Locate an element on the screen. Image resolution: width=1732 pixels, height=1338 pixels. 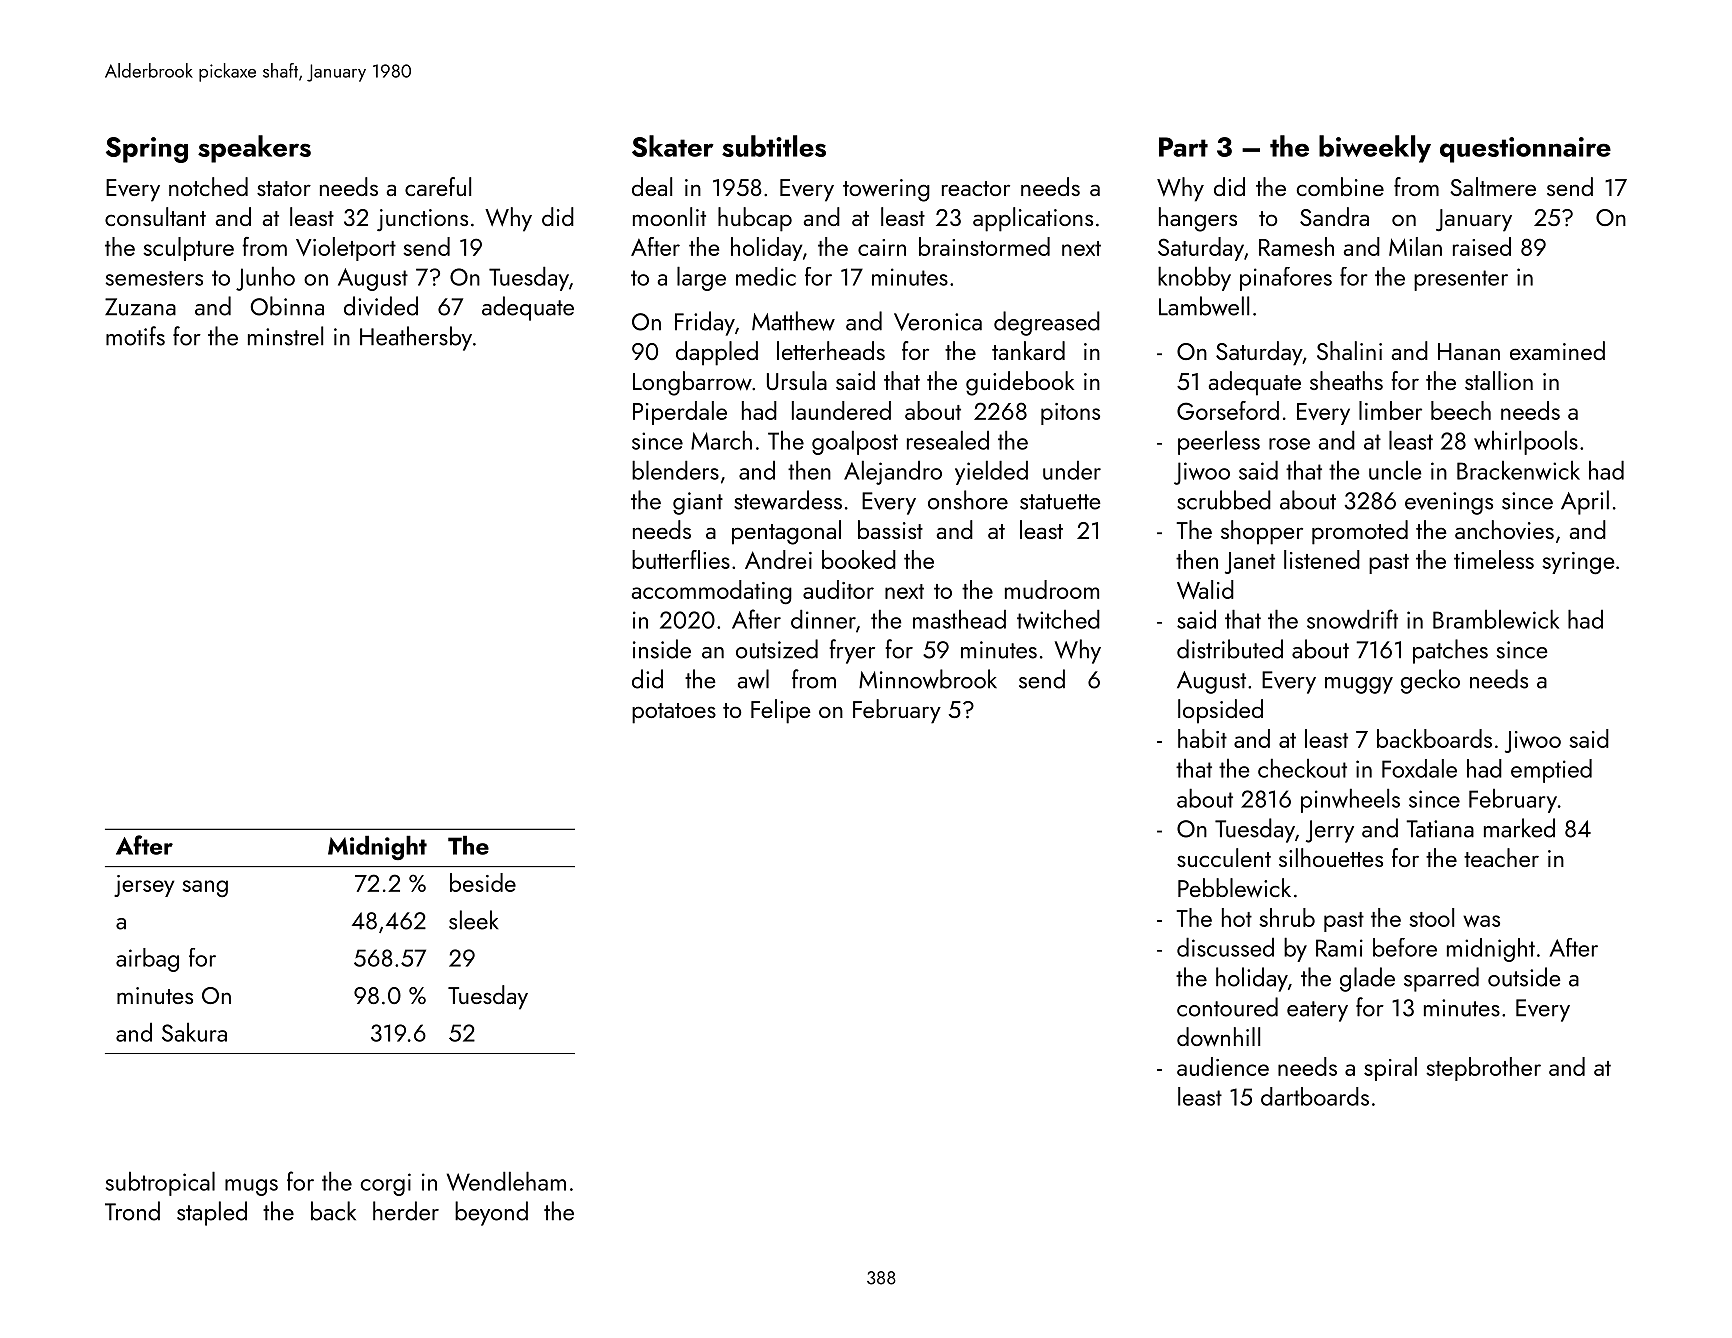
stewardess is located at coordinates (788, 500).
